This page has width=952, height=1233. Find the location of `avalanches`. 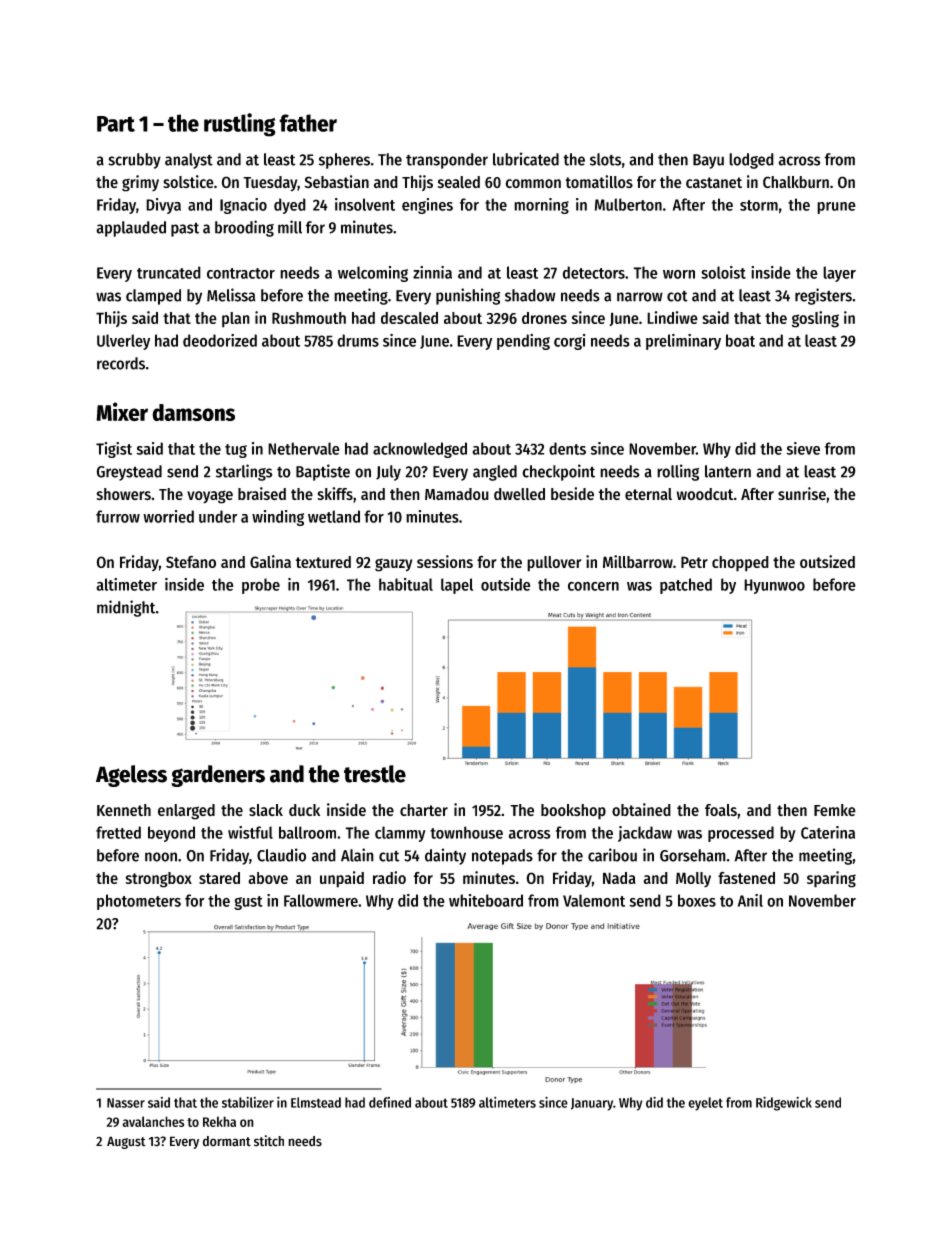

avalanches is located at coordinates (153, 1121).
